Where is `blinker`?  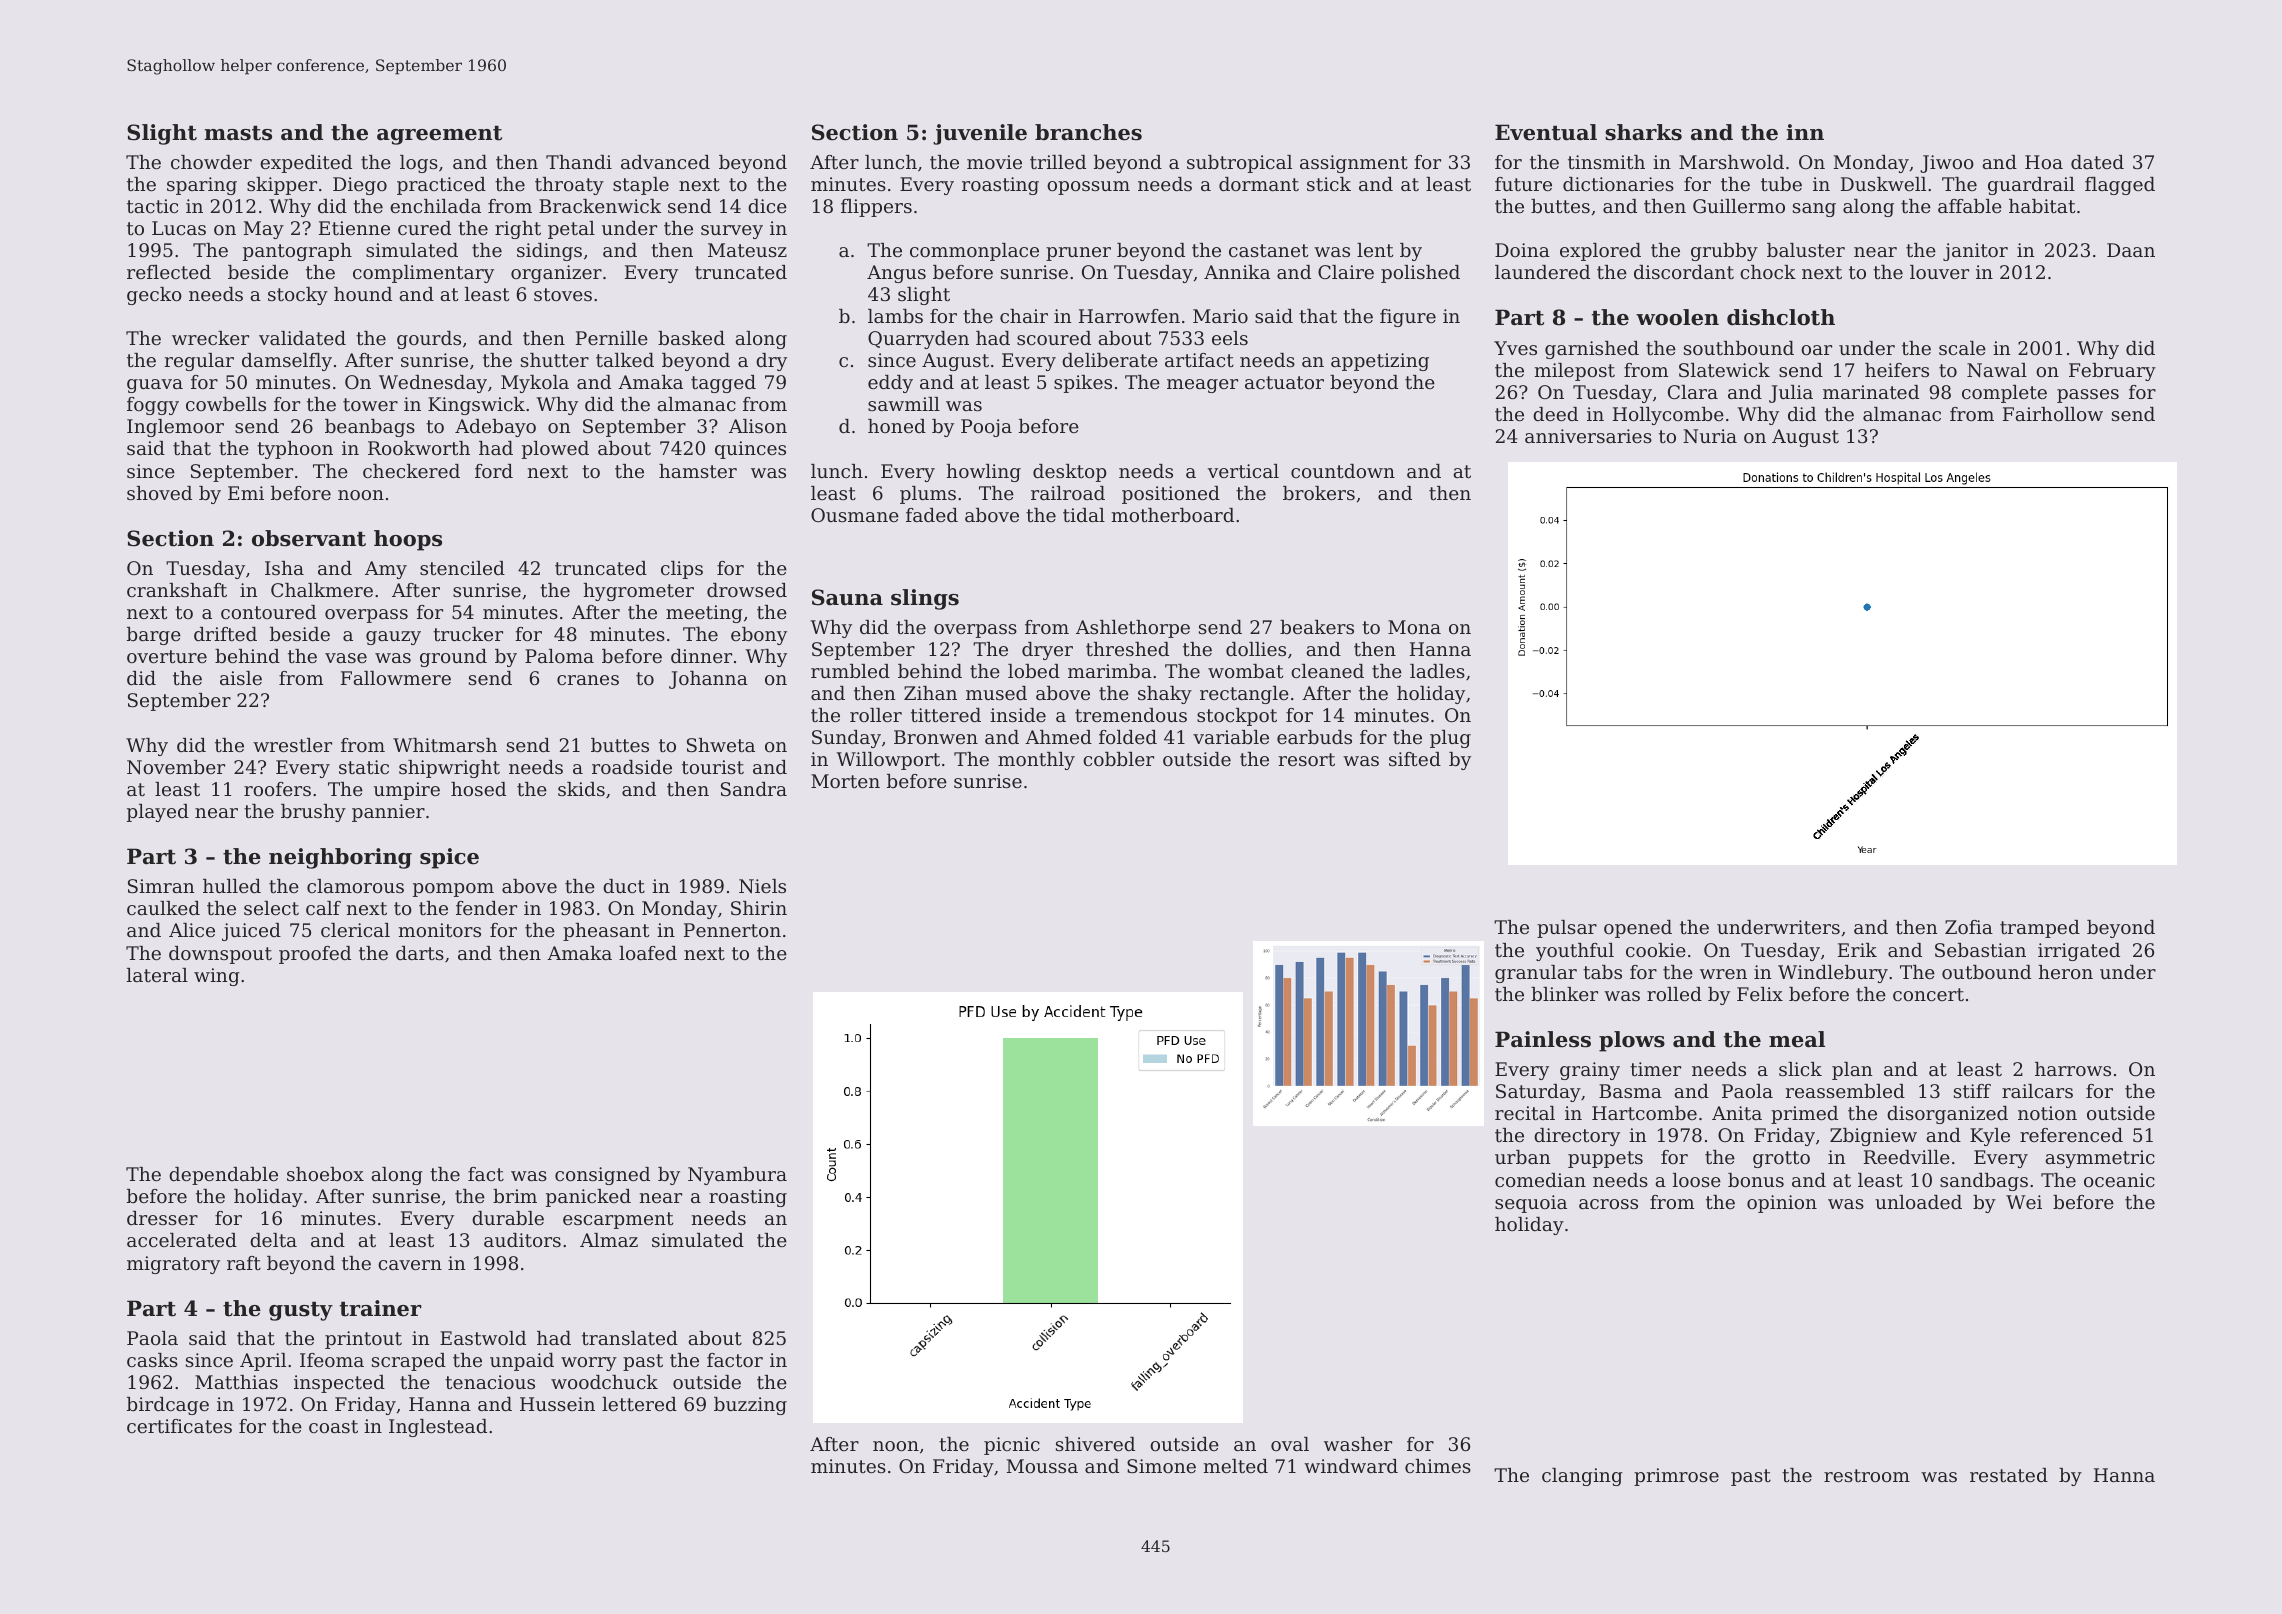
blinker is located at coordinates (1564, 994).
